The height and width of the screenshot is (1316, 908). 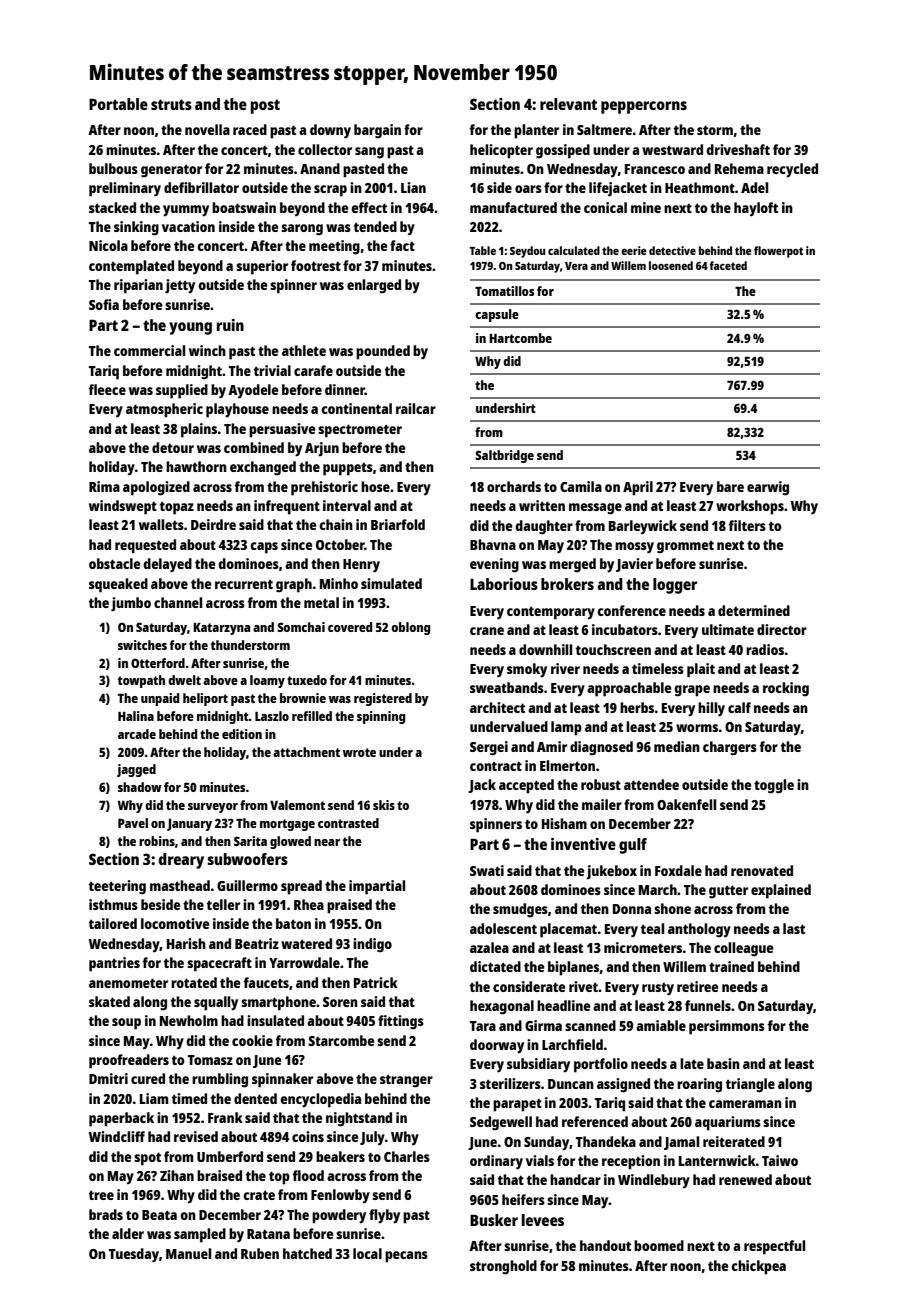 What do you see at coordinates (565, 668) in the screenshot?
I see `river` at bounding box center [565, 668].
